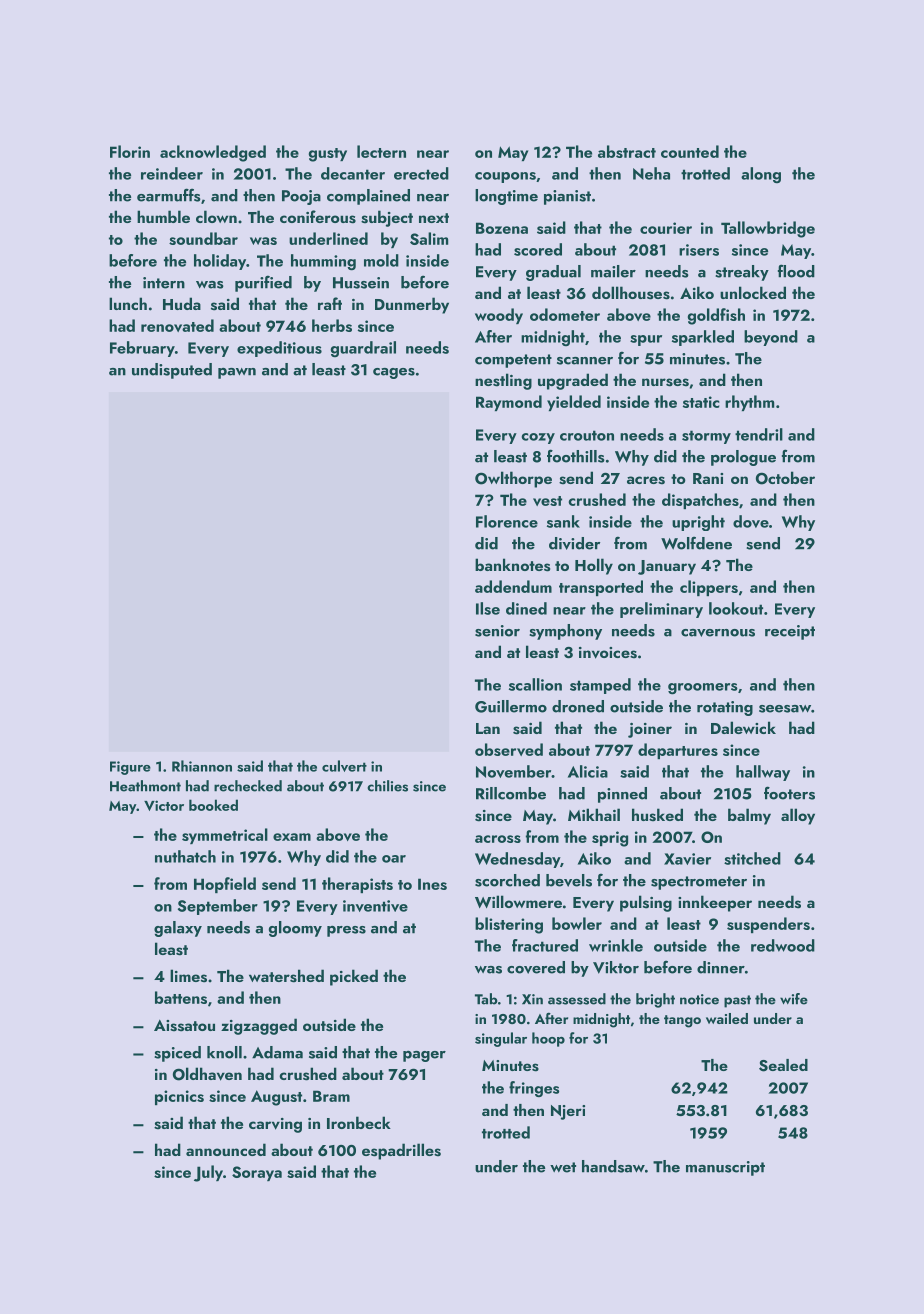  I want to click on Florence, so click(507, 521).
